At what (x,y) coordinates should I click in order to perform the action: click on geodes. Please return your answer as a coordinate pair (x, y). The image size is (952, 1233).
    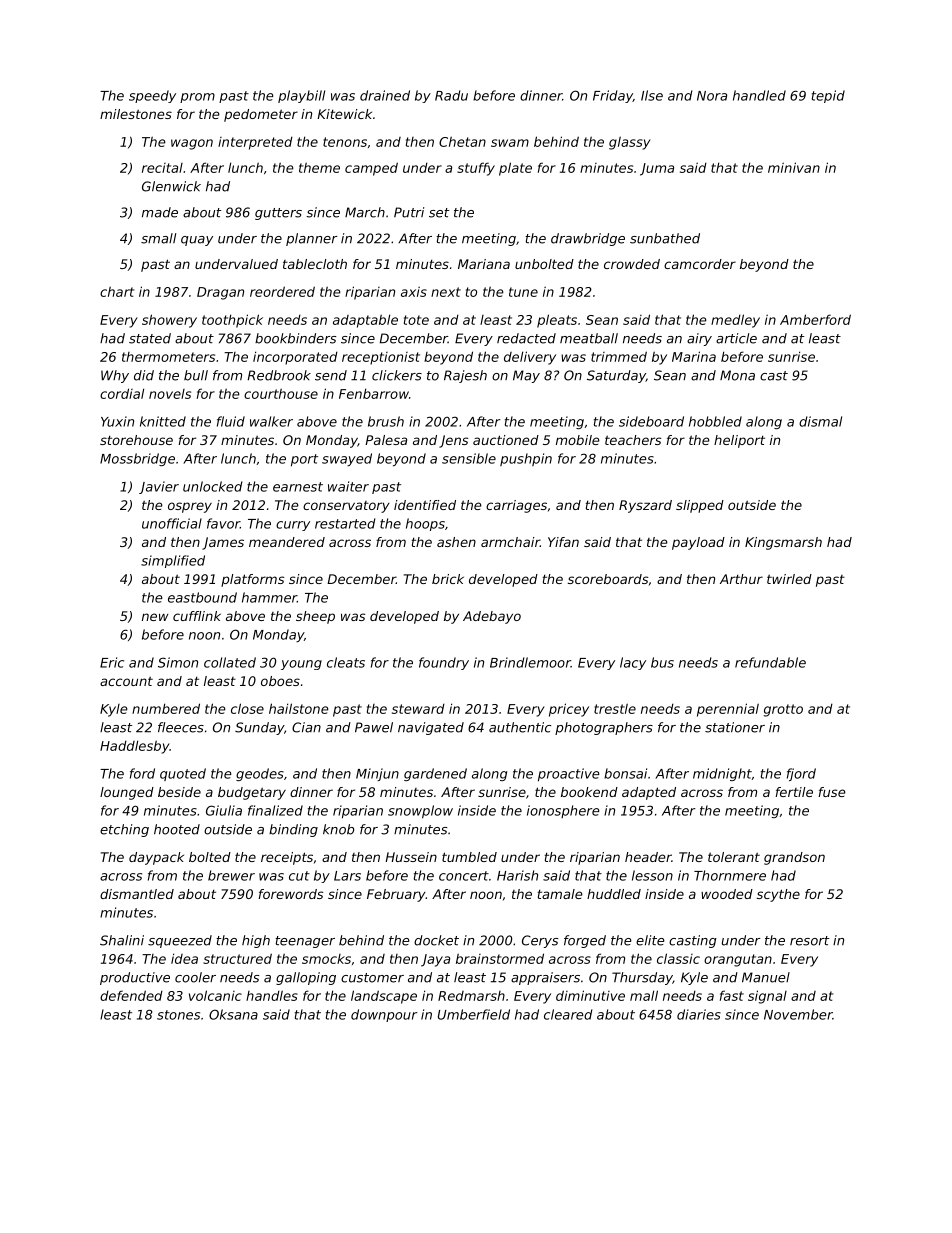
    Looking at the image, I should click on (260, 774).
